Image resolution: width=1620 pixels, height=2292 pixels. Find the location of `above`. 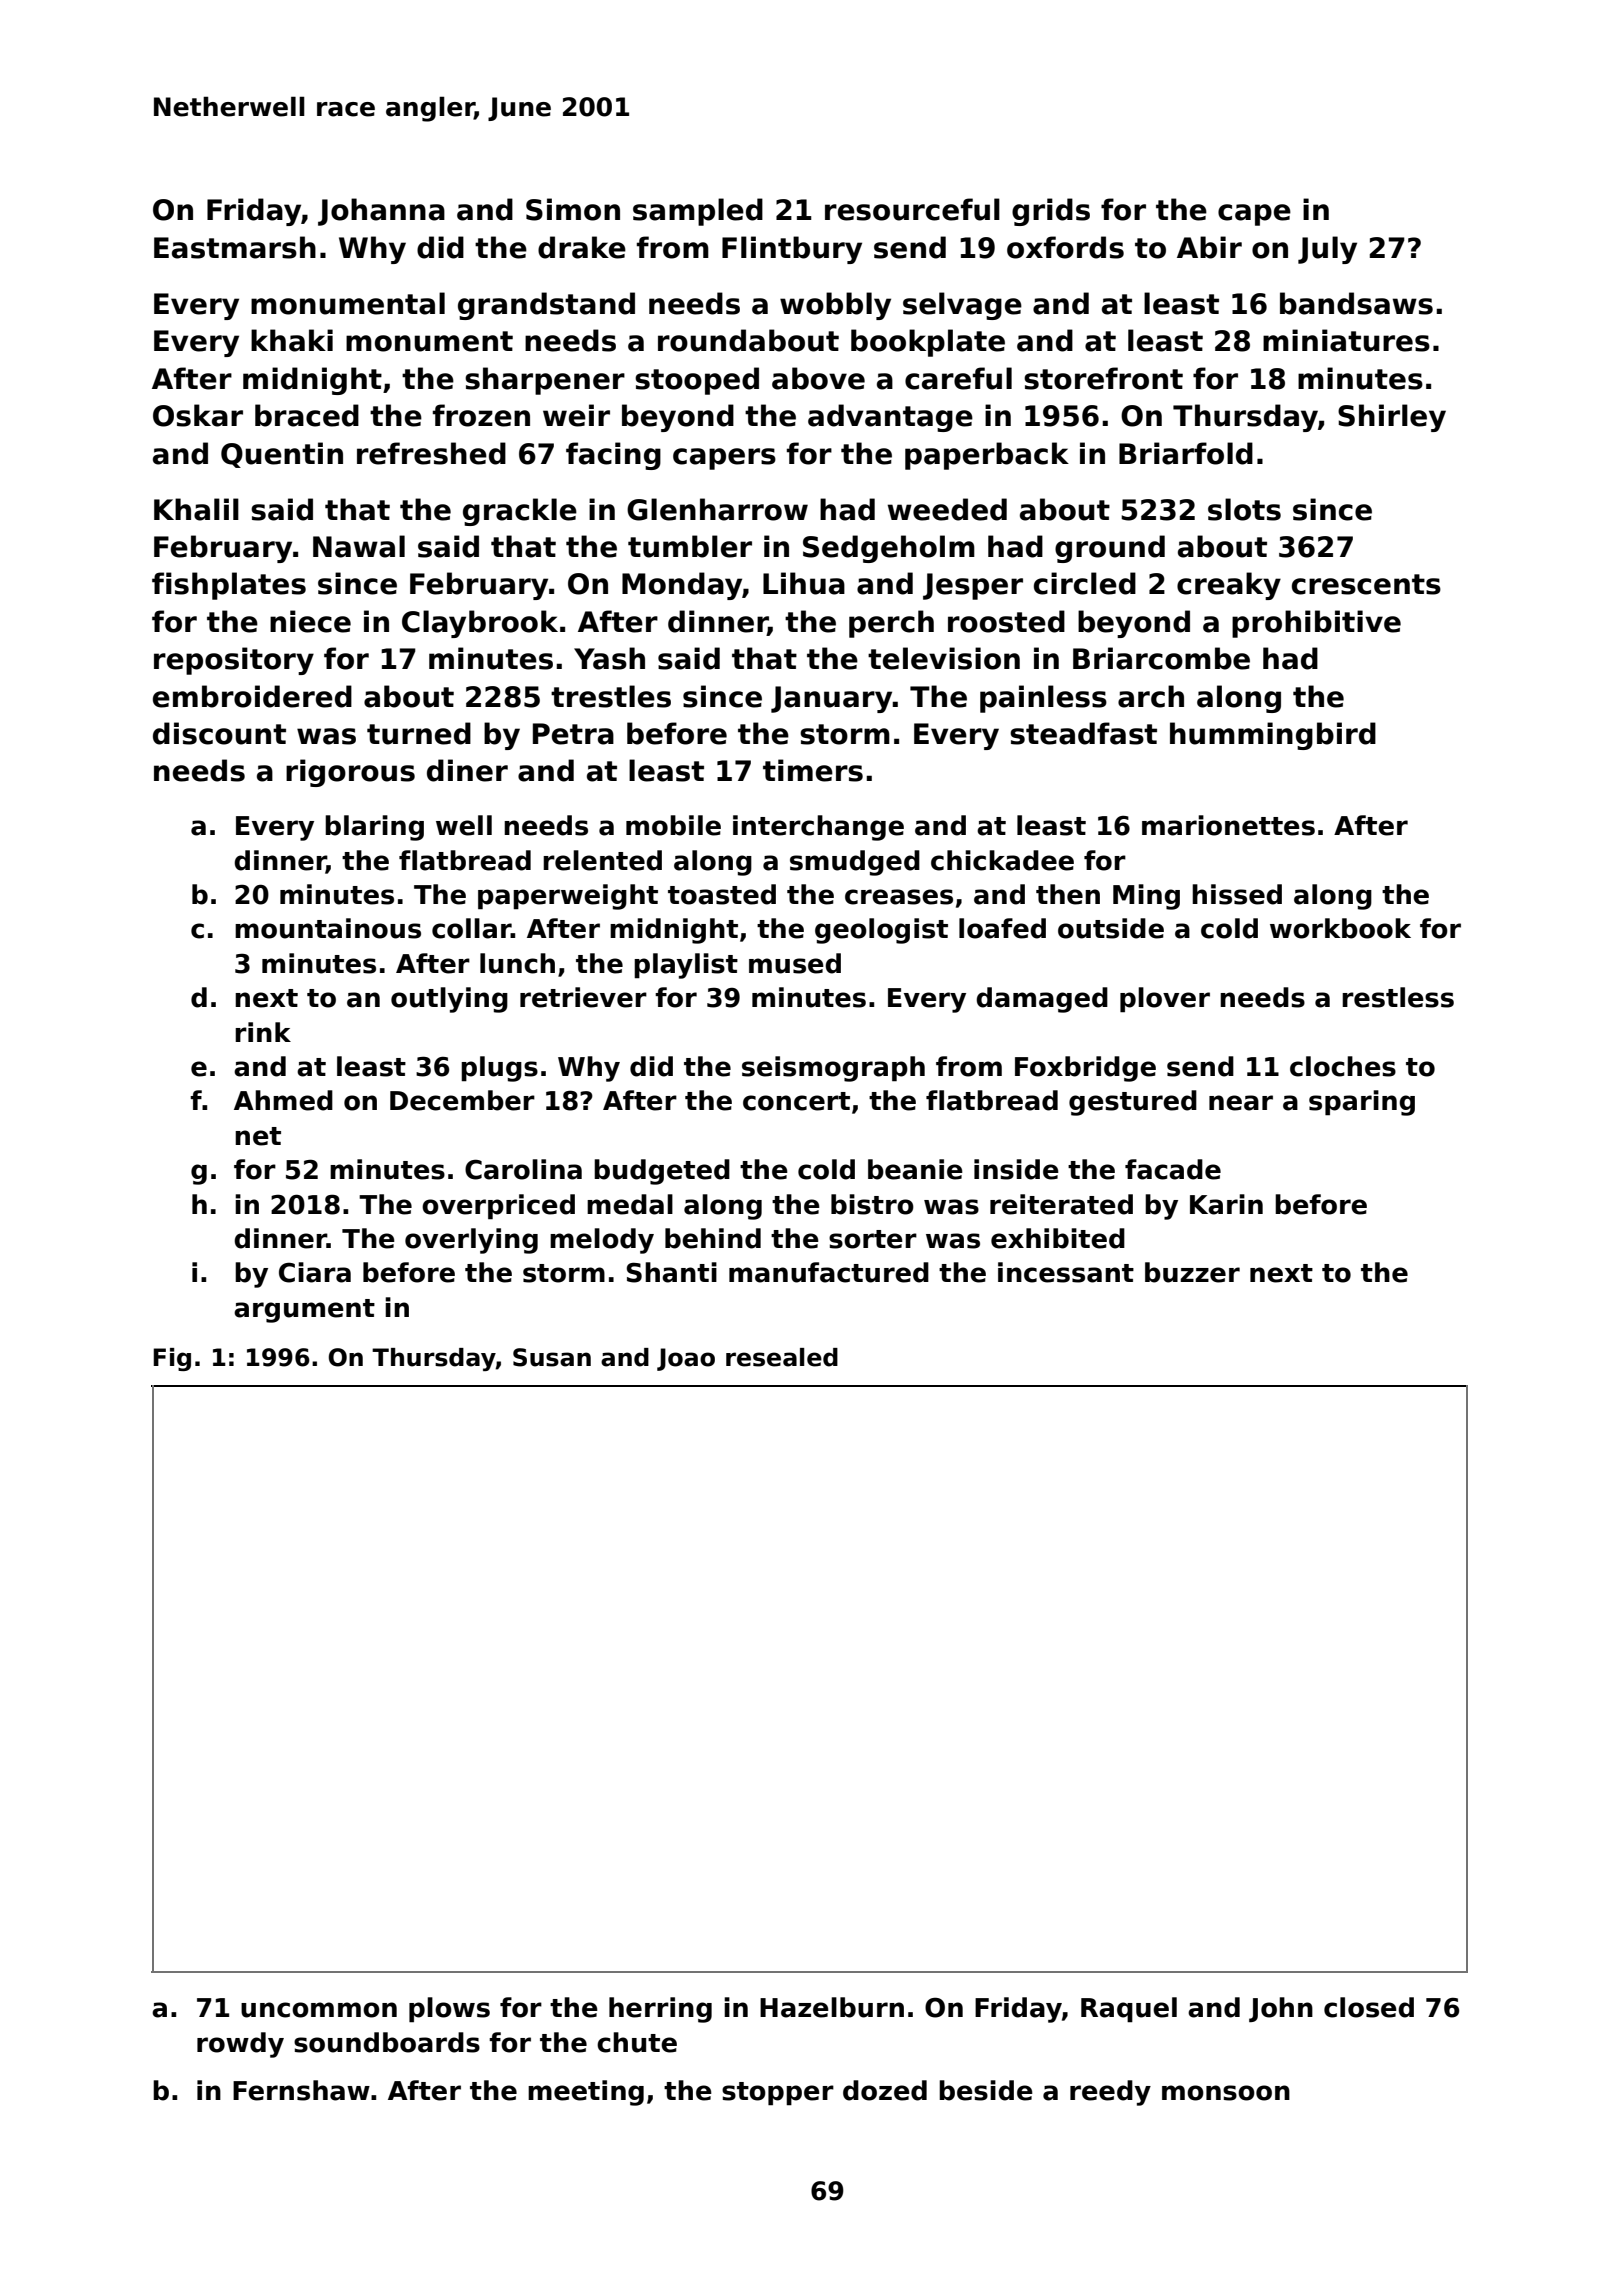

above is located at coordinates (818, 378).
